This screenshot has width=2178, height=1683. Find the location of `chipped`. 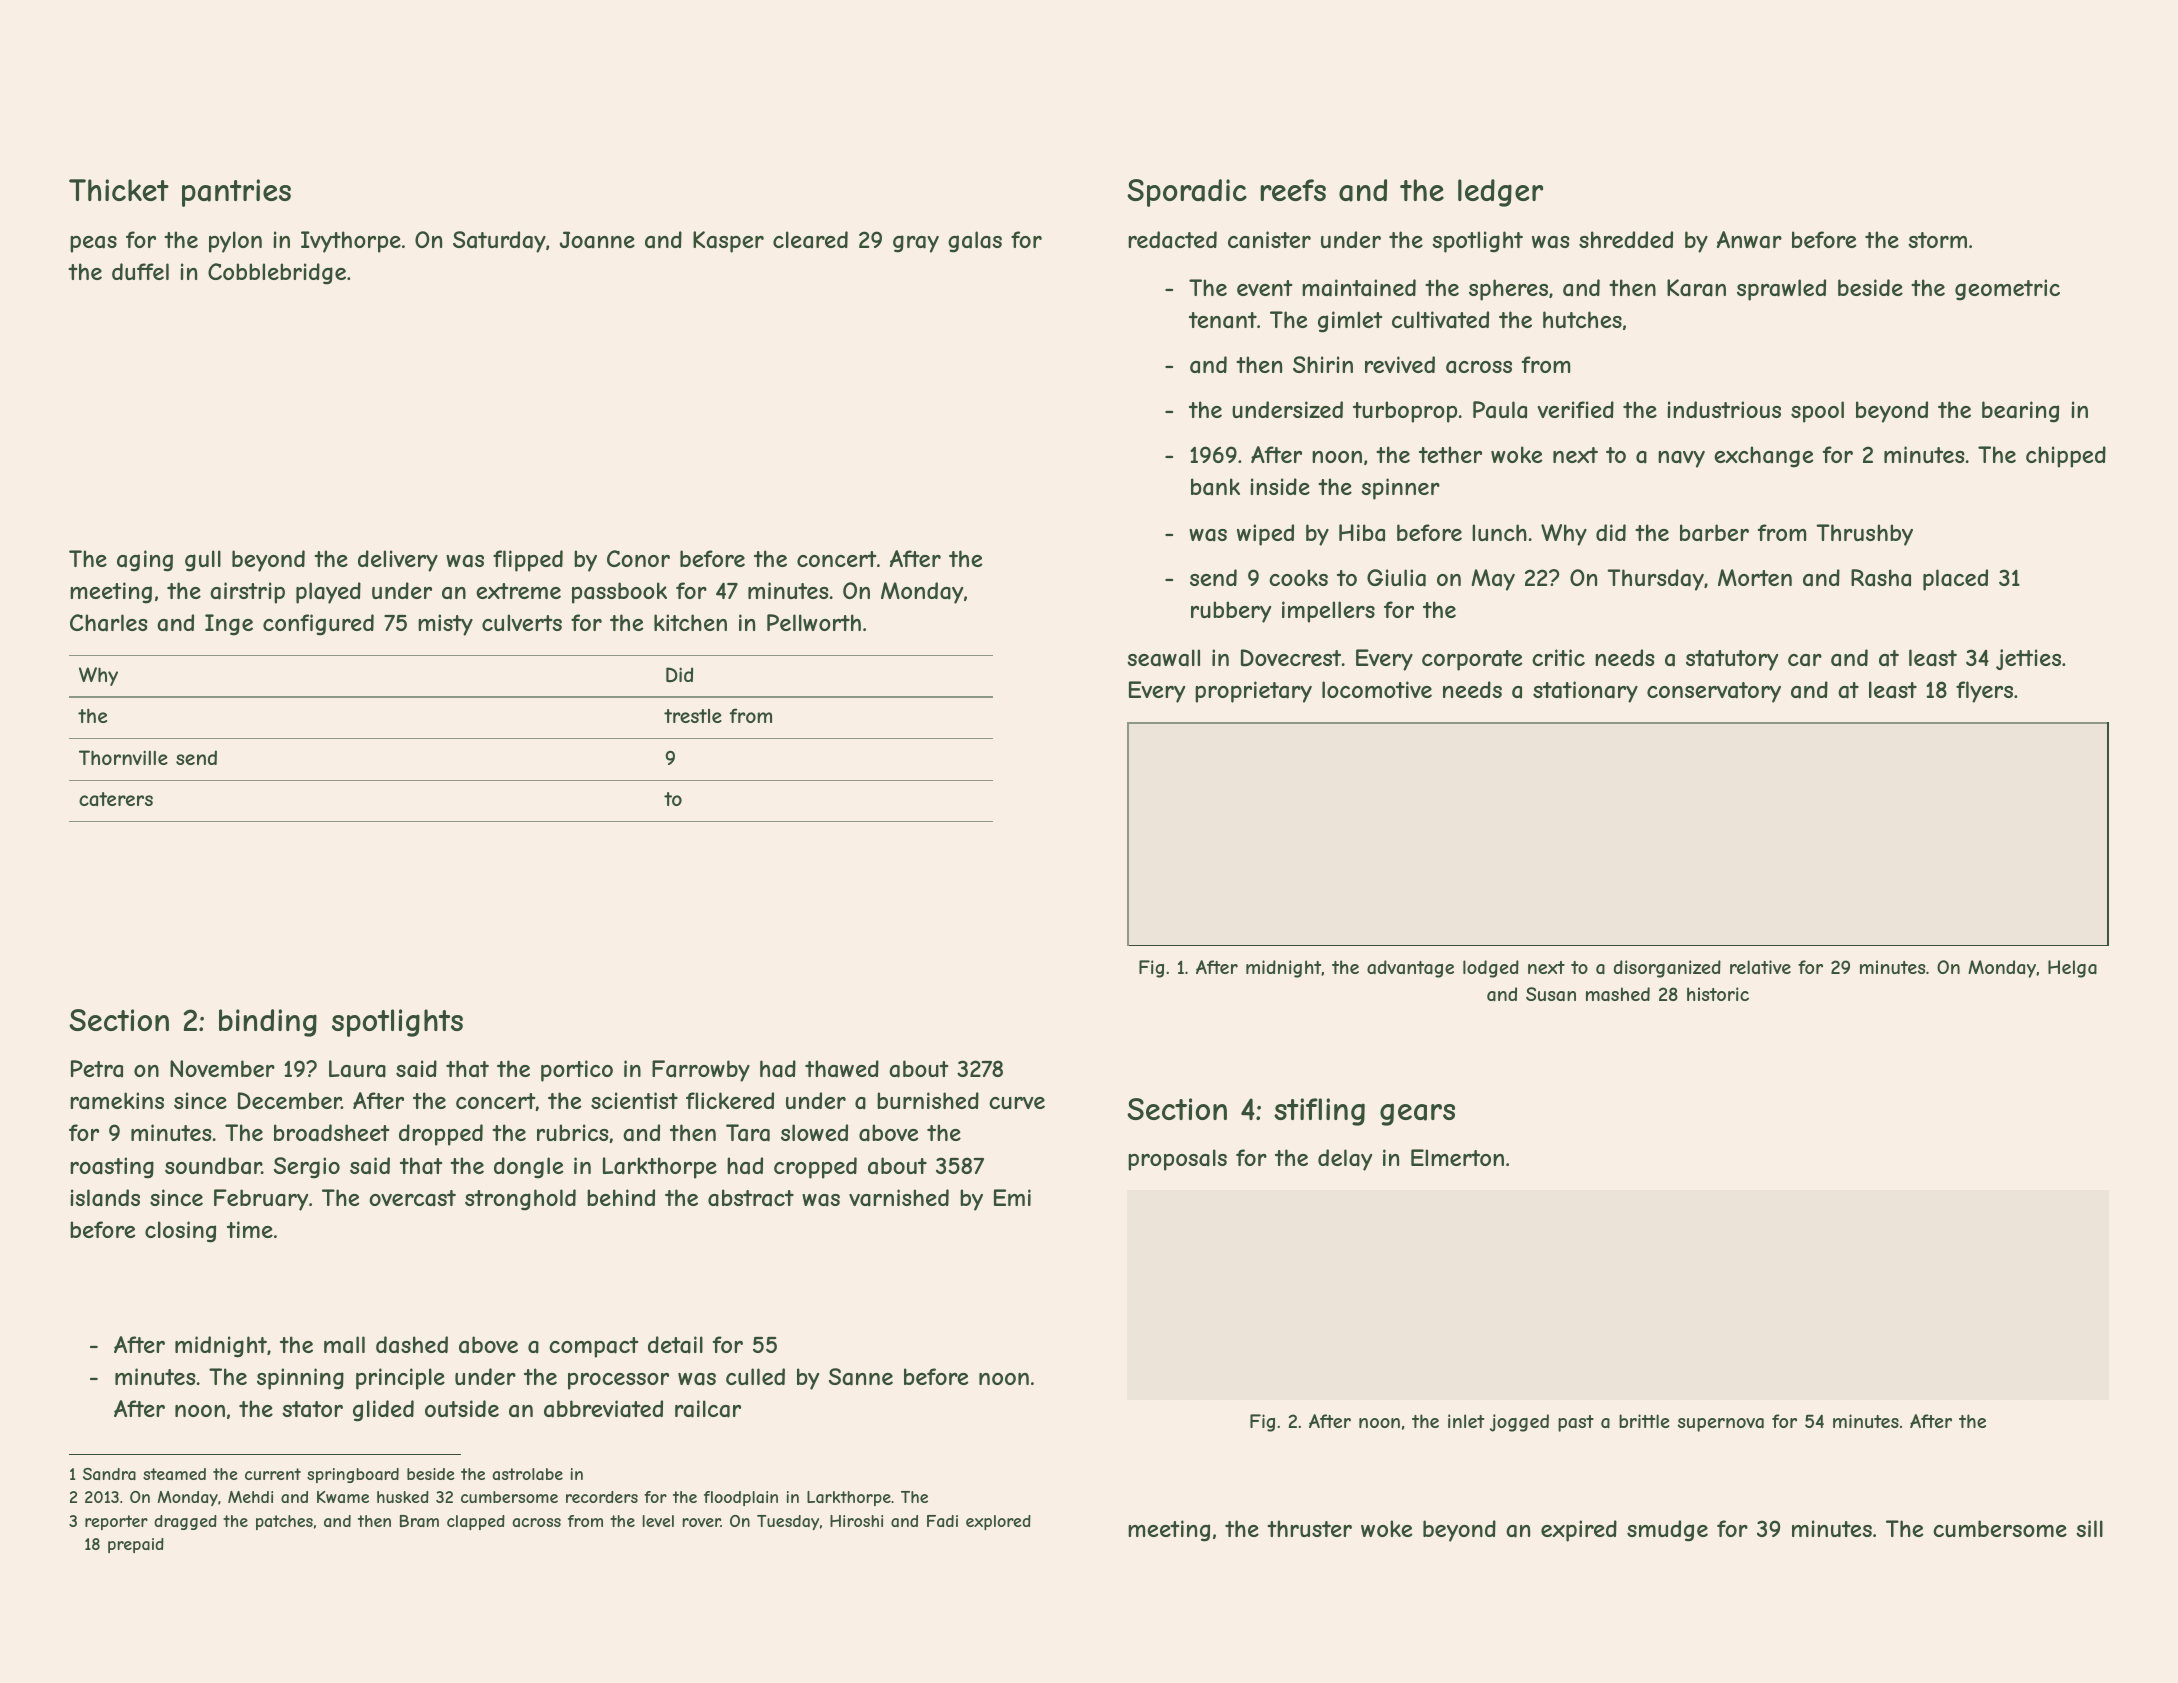

chipped is located at coordinates (2066, 457).
